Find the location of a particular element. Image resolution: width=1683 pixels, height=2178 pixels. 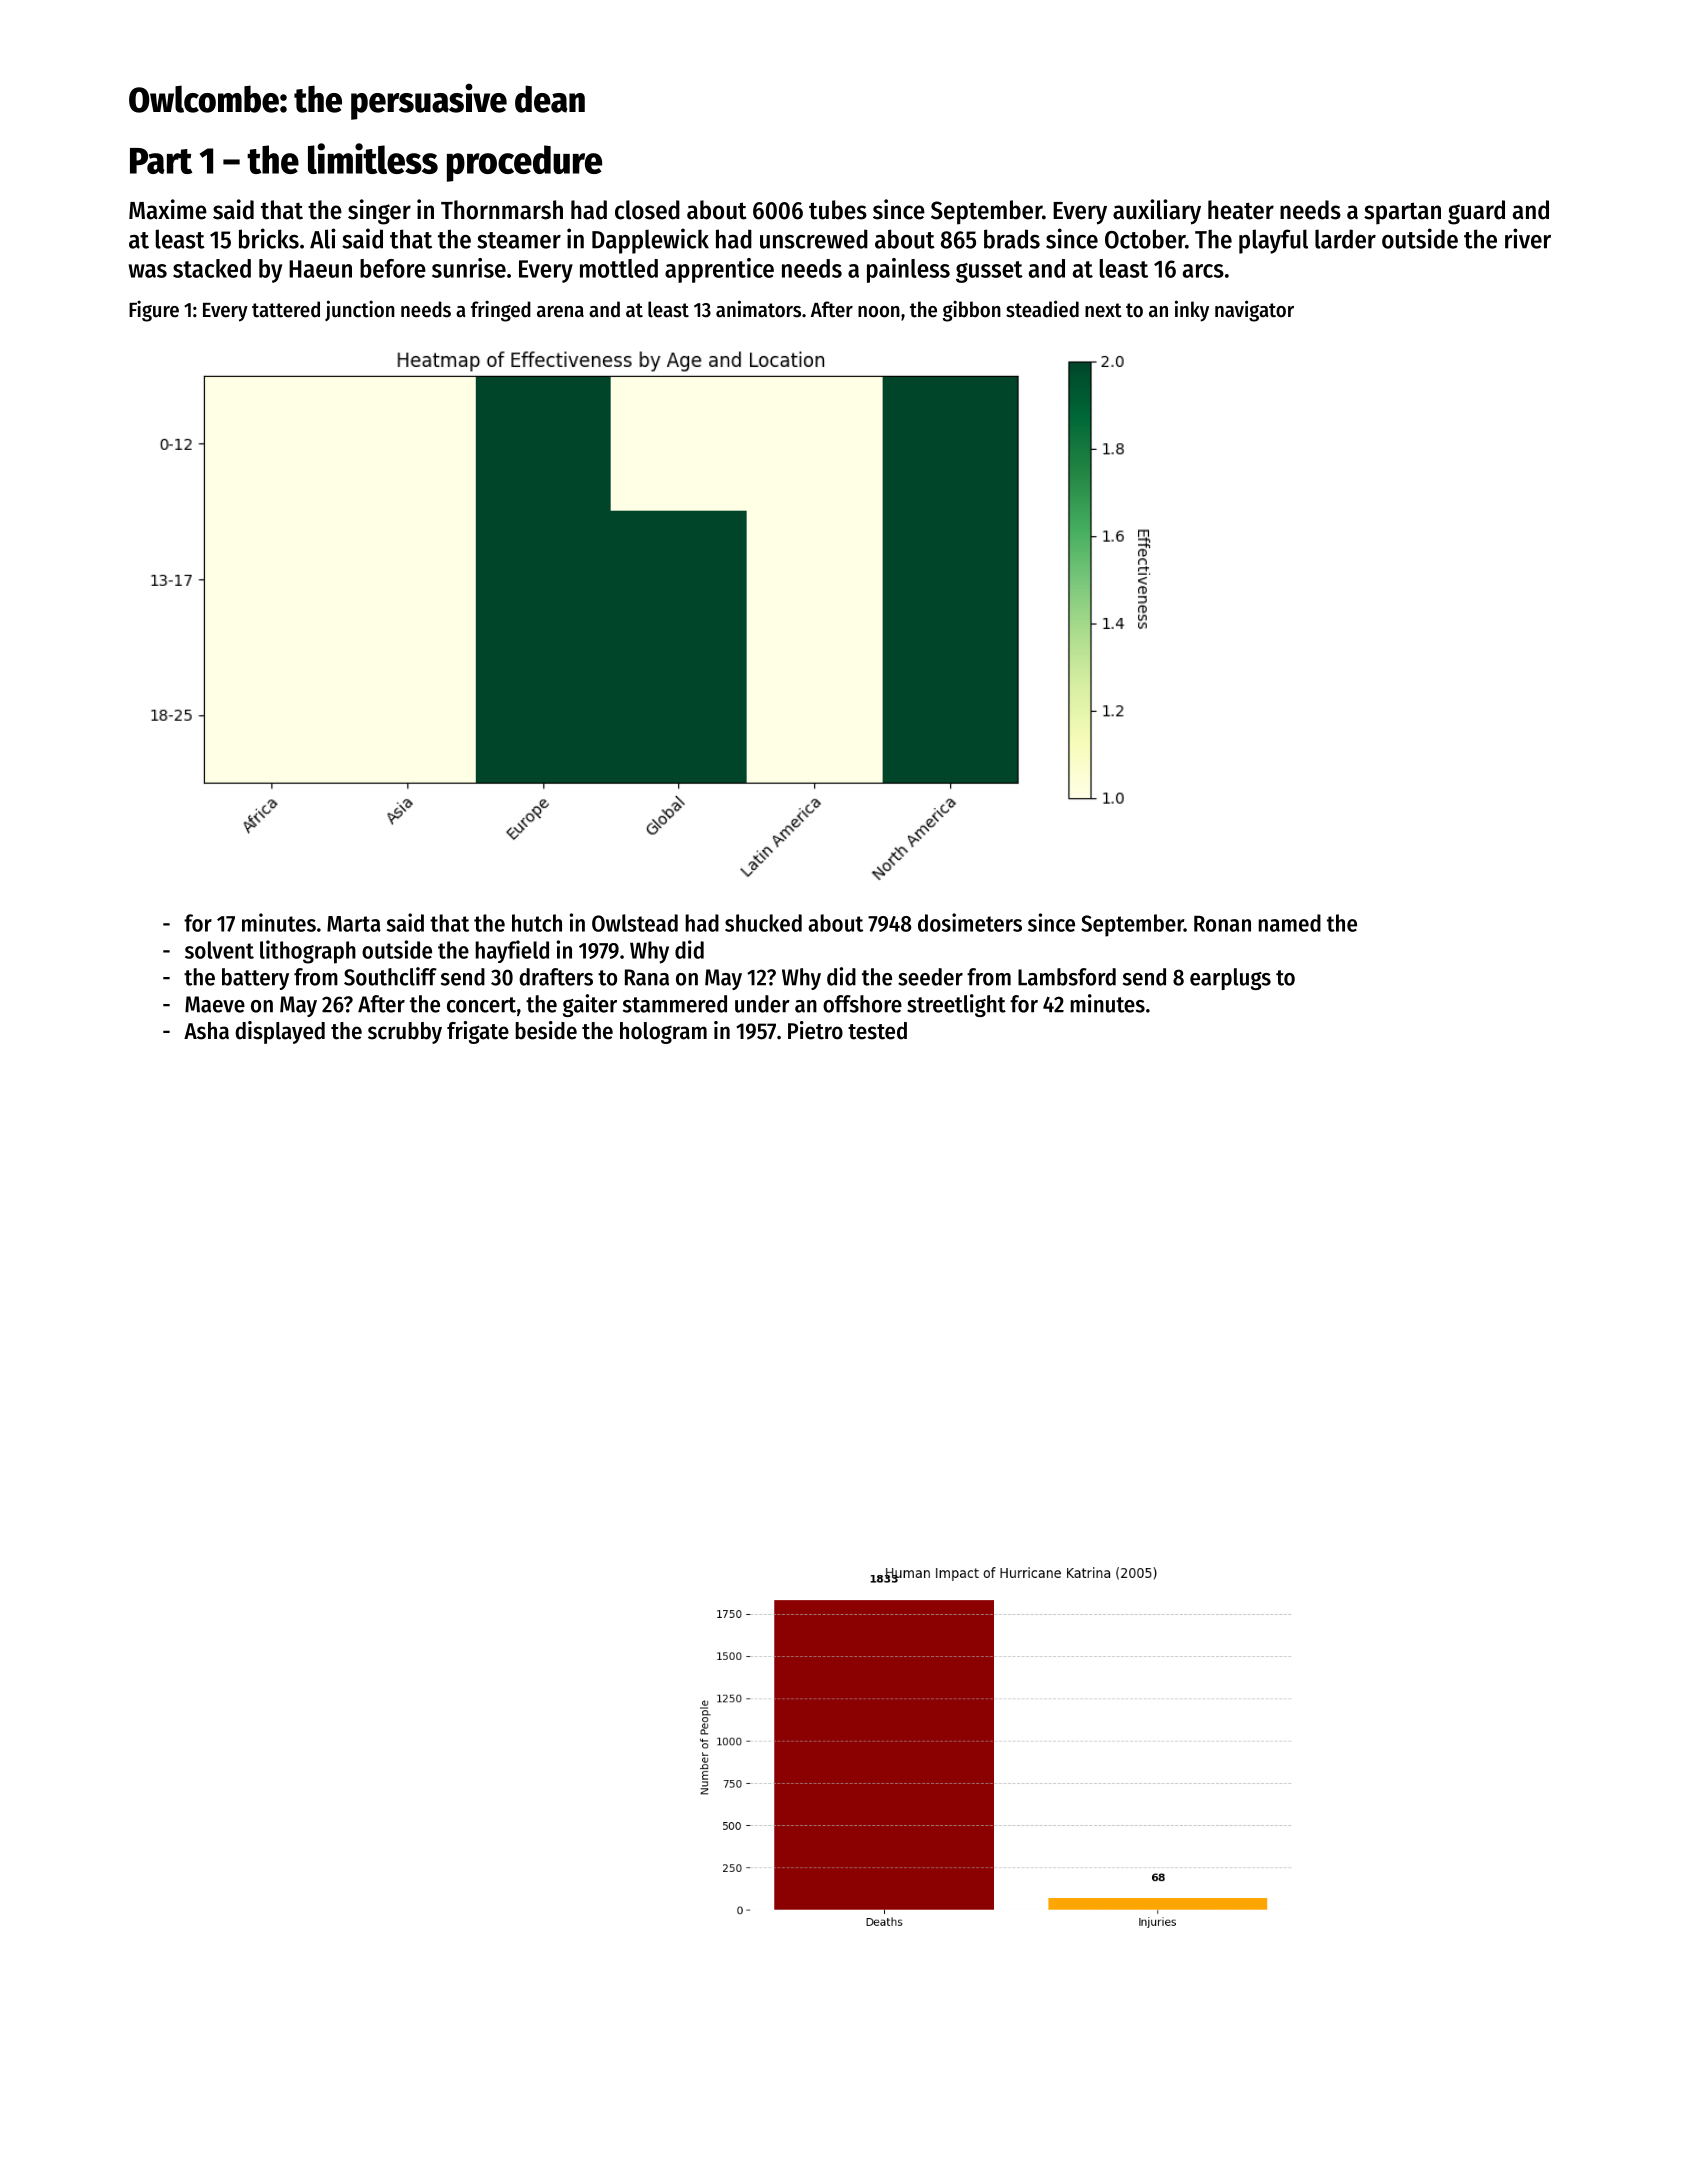

Owlstead is located at coordinates (635, 923).
